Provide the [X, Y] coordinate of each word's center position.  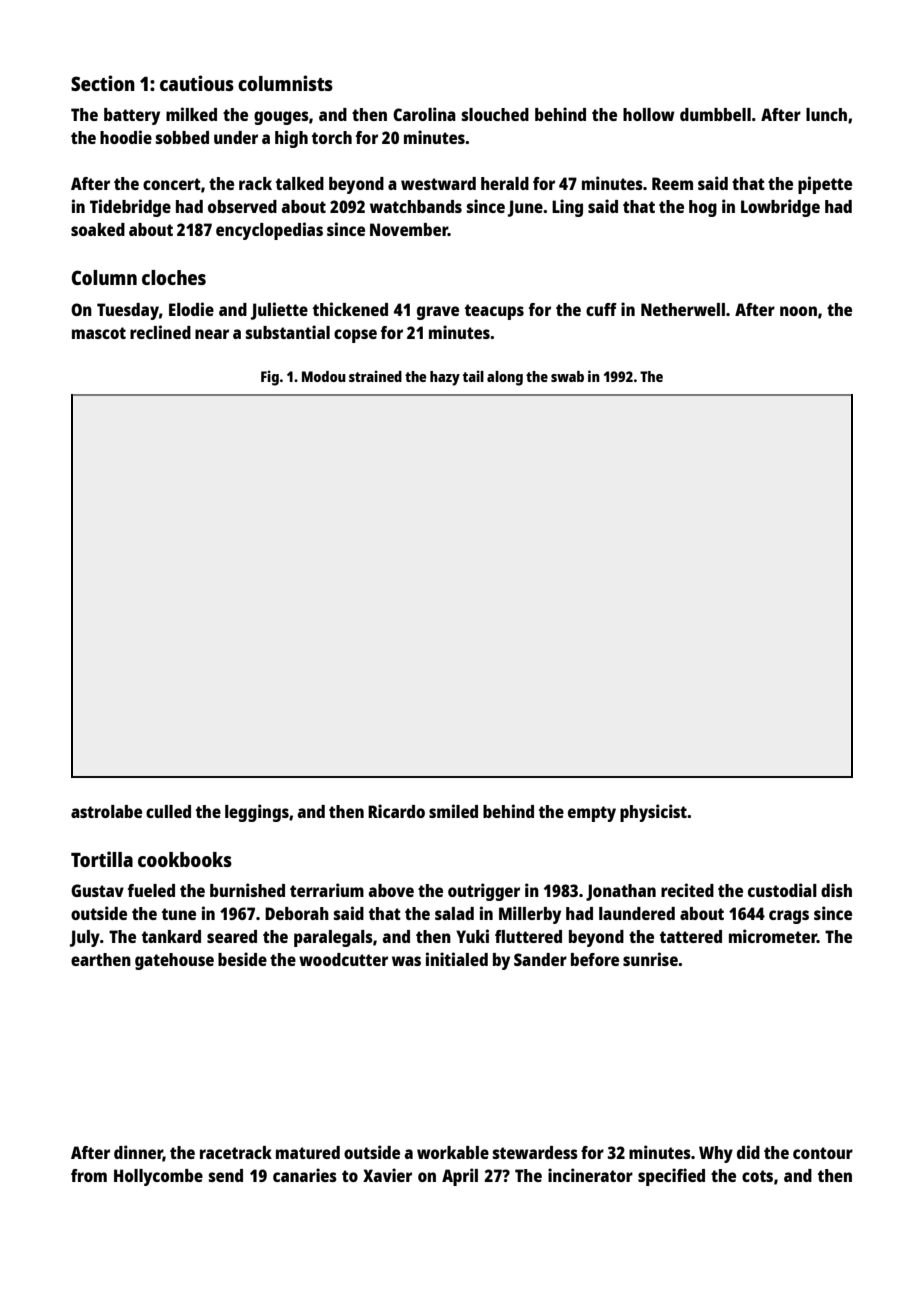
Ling [567, 208]
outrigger [484, 892]
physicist [653, 813]
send [226, 1175]
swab [567, 376]
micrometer [773, 936]
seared [232, 936]
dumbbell [715, 114]
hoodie [126, 137]
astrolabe [106, 811]
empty [592, 814]
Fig [270, 378]
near [212, 334]
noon [798, 311]
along [505, 378]
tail [473, 376]
